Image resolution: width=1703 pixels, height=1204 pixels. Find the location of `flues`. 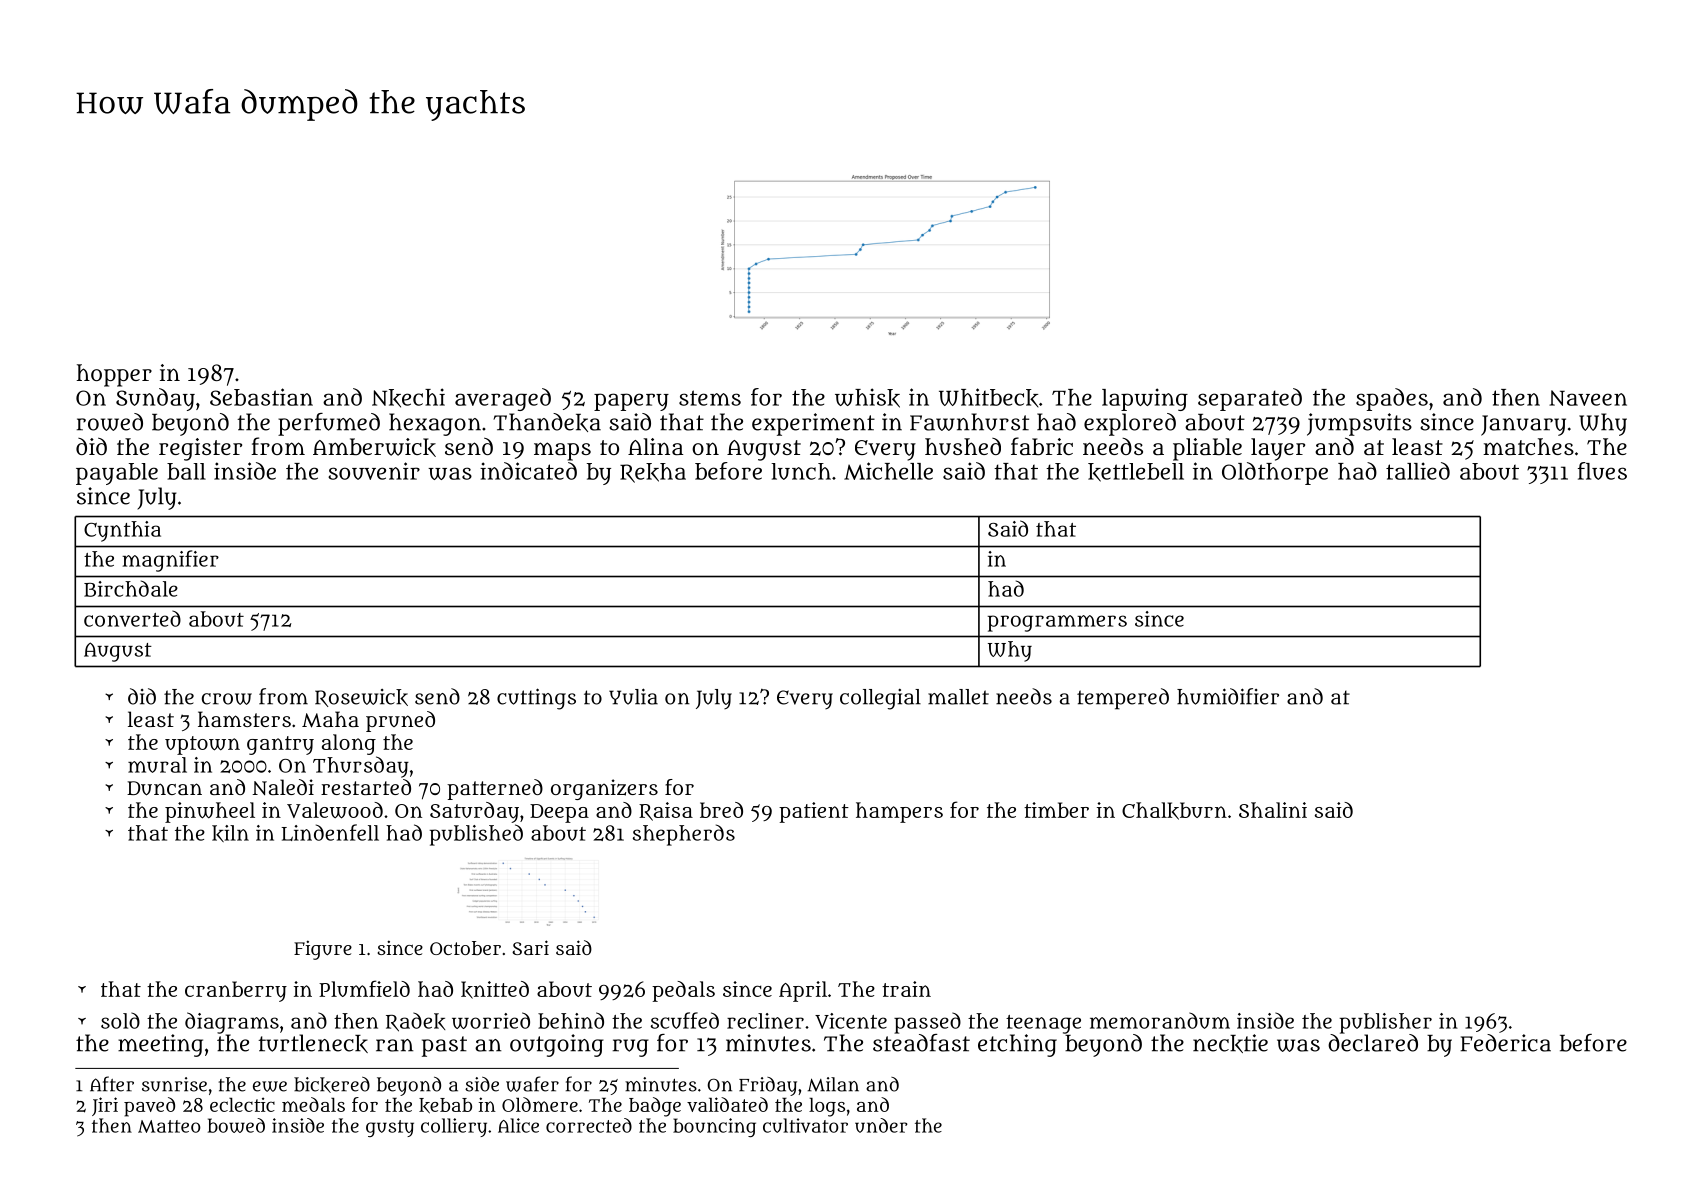

flues is located at coordinates (1602, 471).
